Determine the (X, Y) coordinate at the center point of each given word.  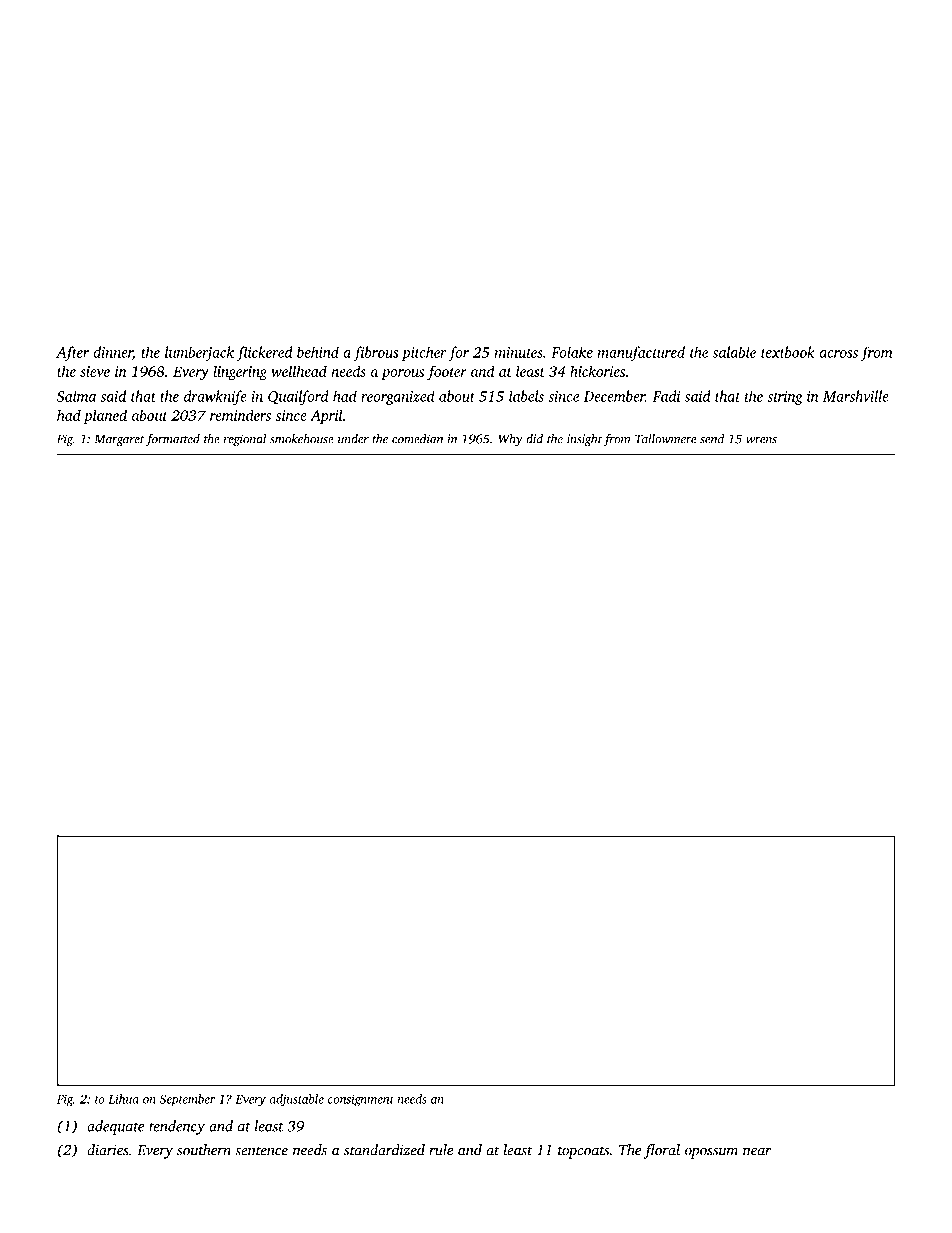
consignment (361, 1100)
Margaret (119, 440)
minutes (519, 352)
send (712, 439)
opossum (711, 1153)
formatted (173, 440)
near (757, 1152)
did (534, 439)
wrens (761, 440)
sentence (261, 1151)
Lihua (123, 1099)
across (839, 354)
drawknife (215, 397)
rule (441, 1150)
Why (511, 440)
